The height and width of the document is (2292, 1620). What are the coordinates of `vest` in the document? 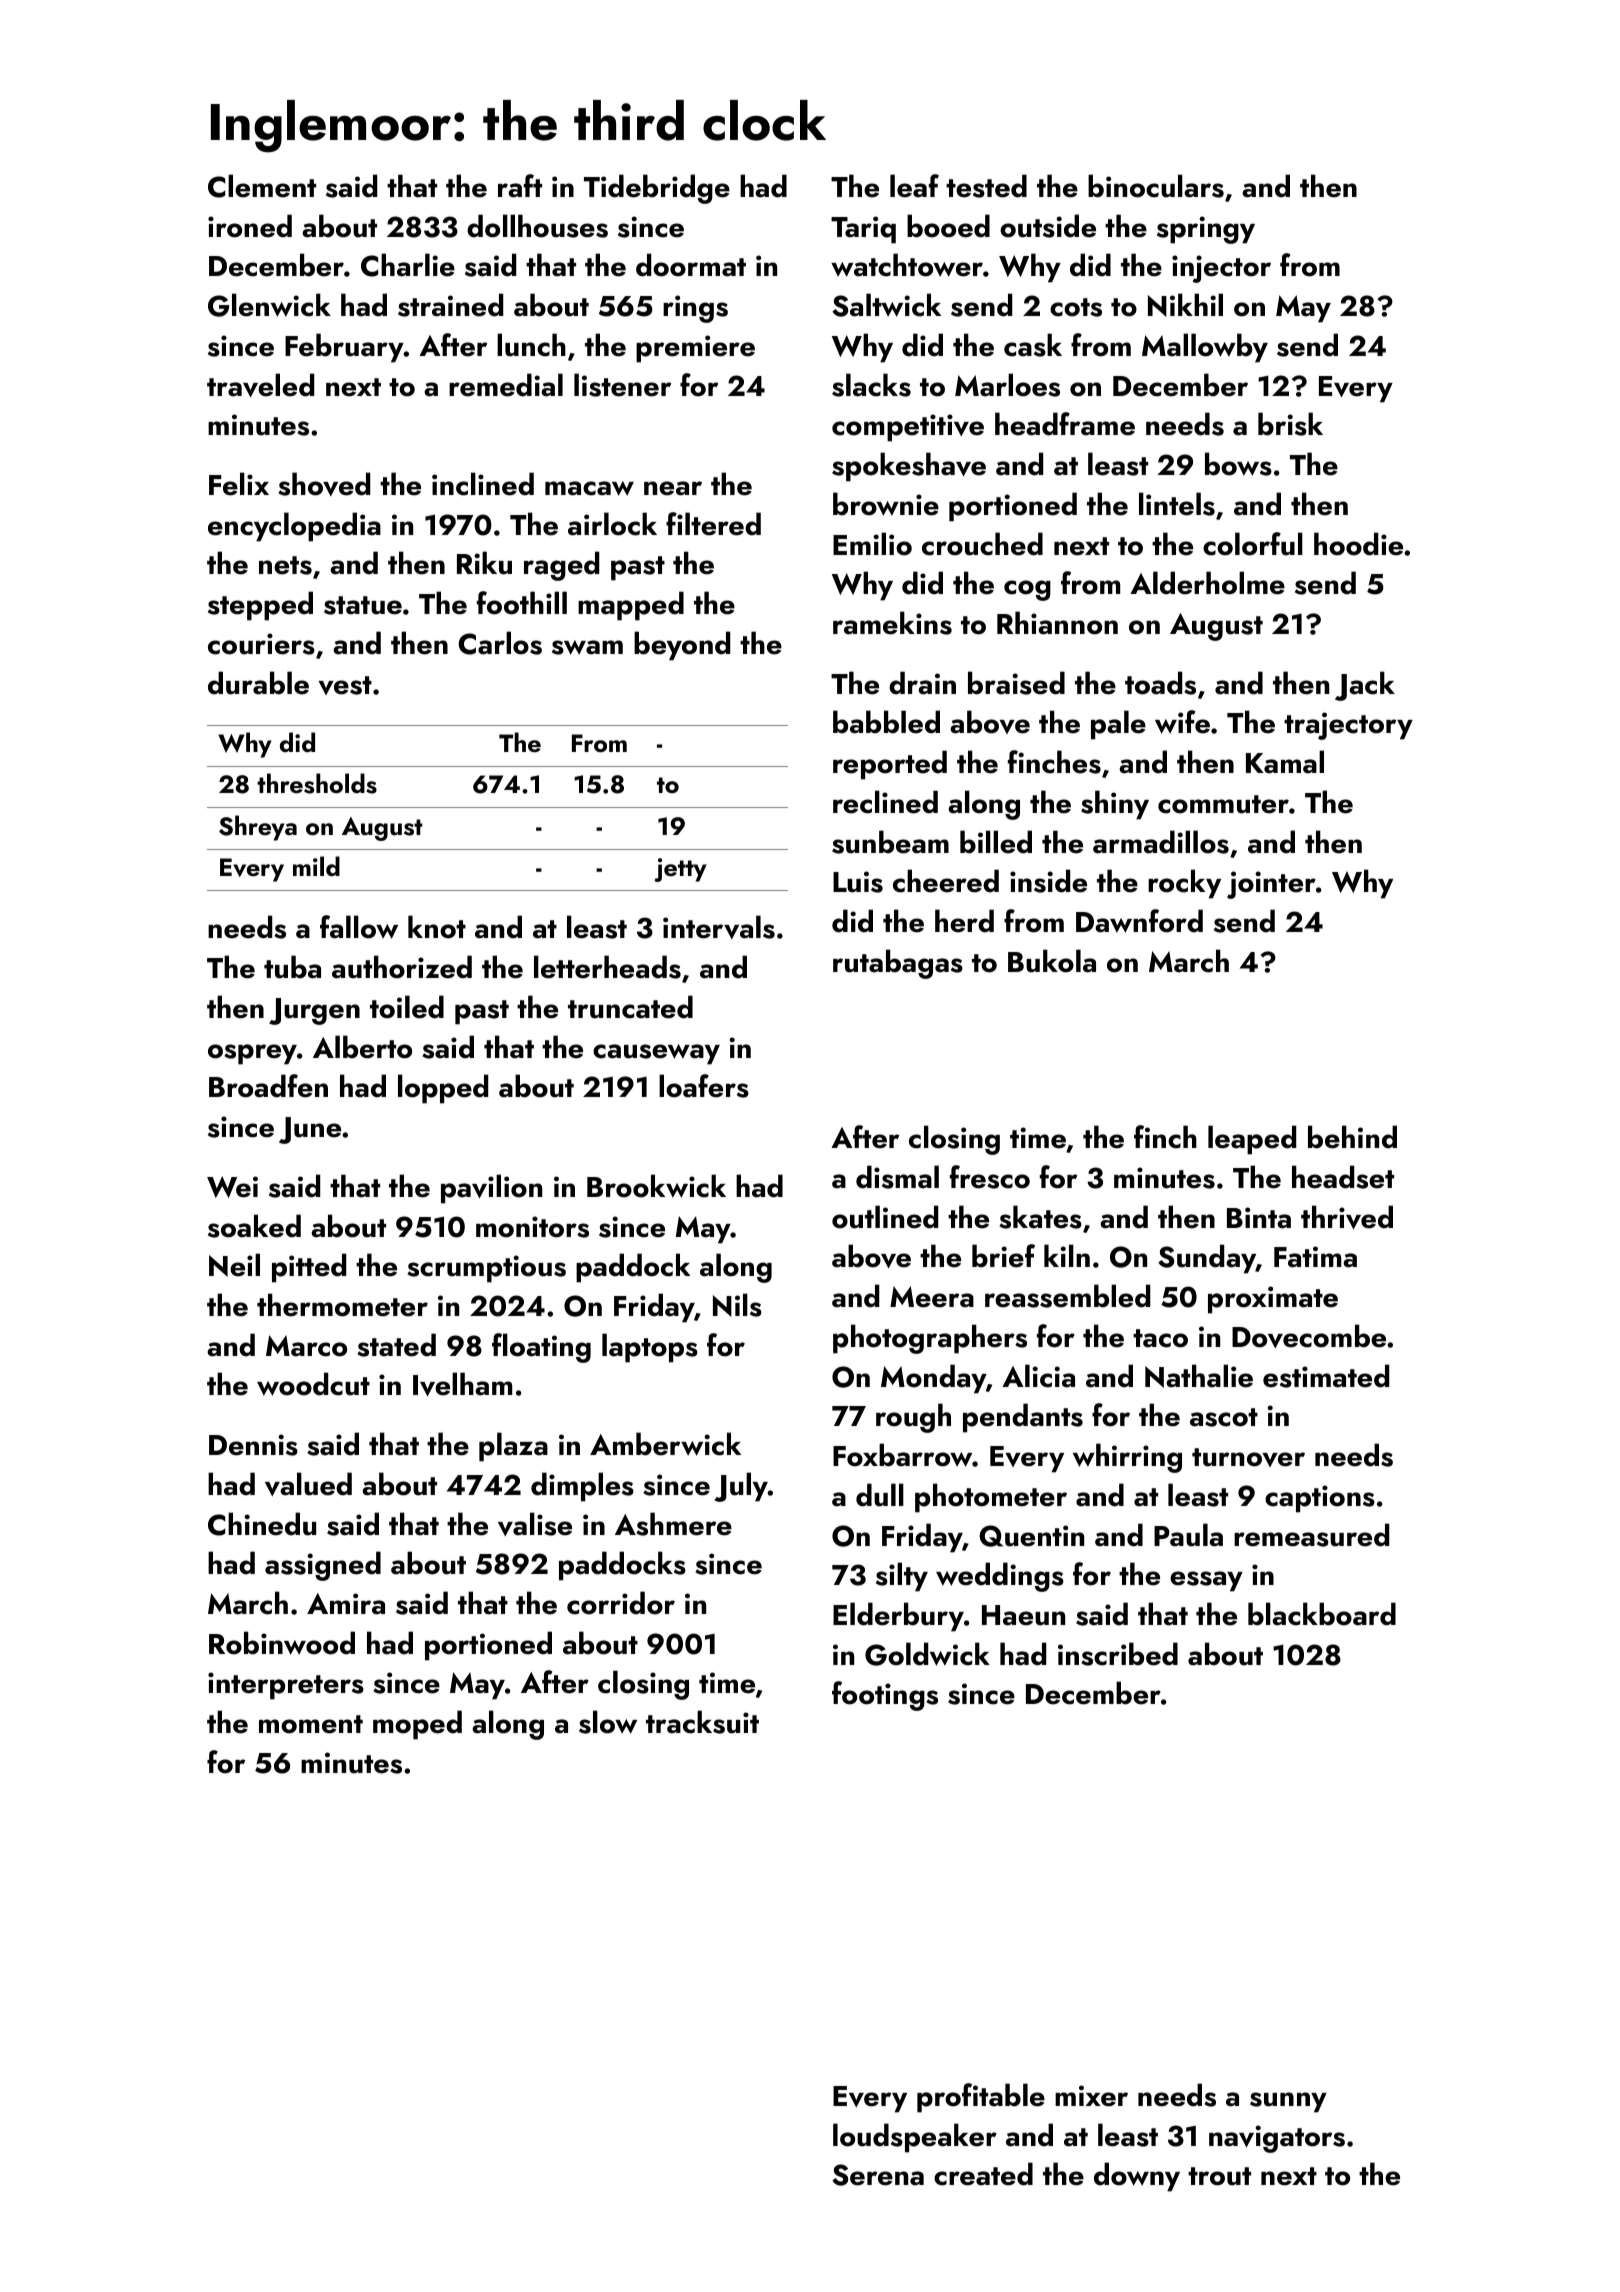 It's located at (345, 685).
